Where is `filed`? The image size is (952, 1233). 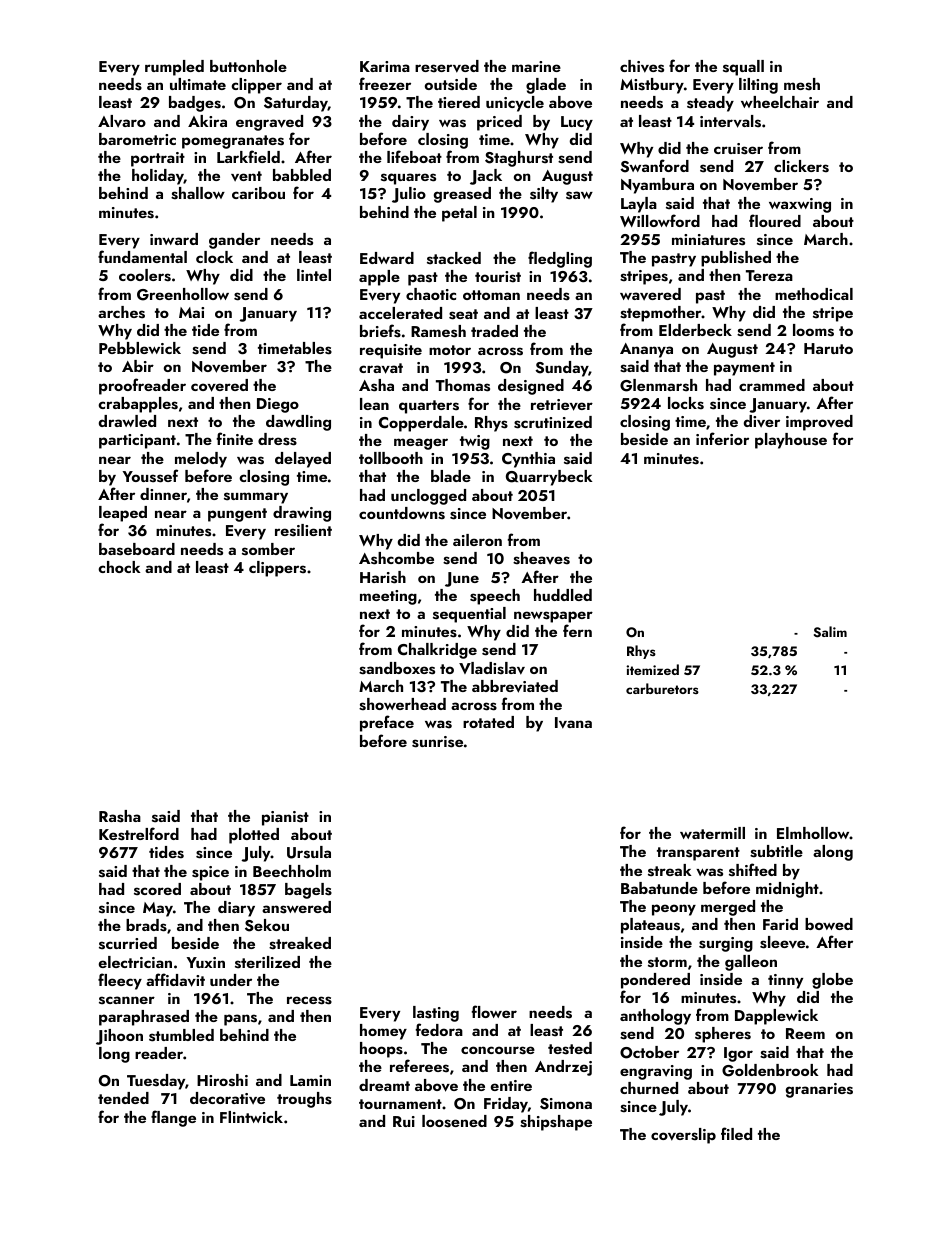
filed is located at coordinates (736, 1133).
